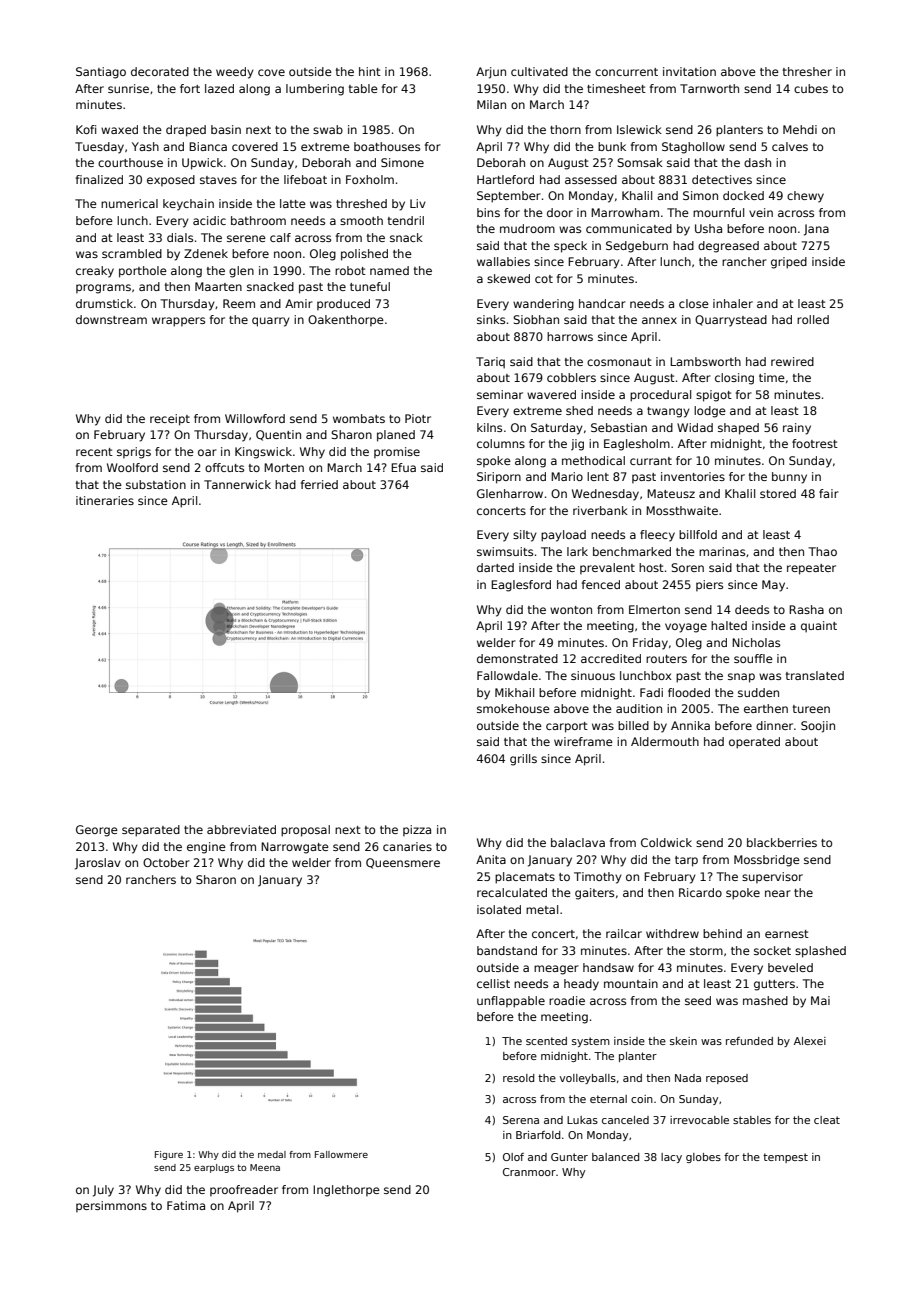 This screenshot has width=924, height=1308. Describe the element at coordinates (319, 484) in the screenshot. I see `ferried` at that location.
